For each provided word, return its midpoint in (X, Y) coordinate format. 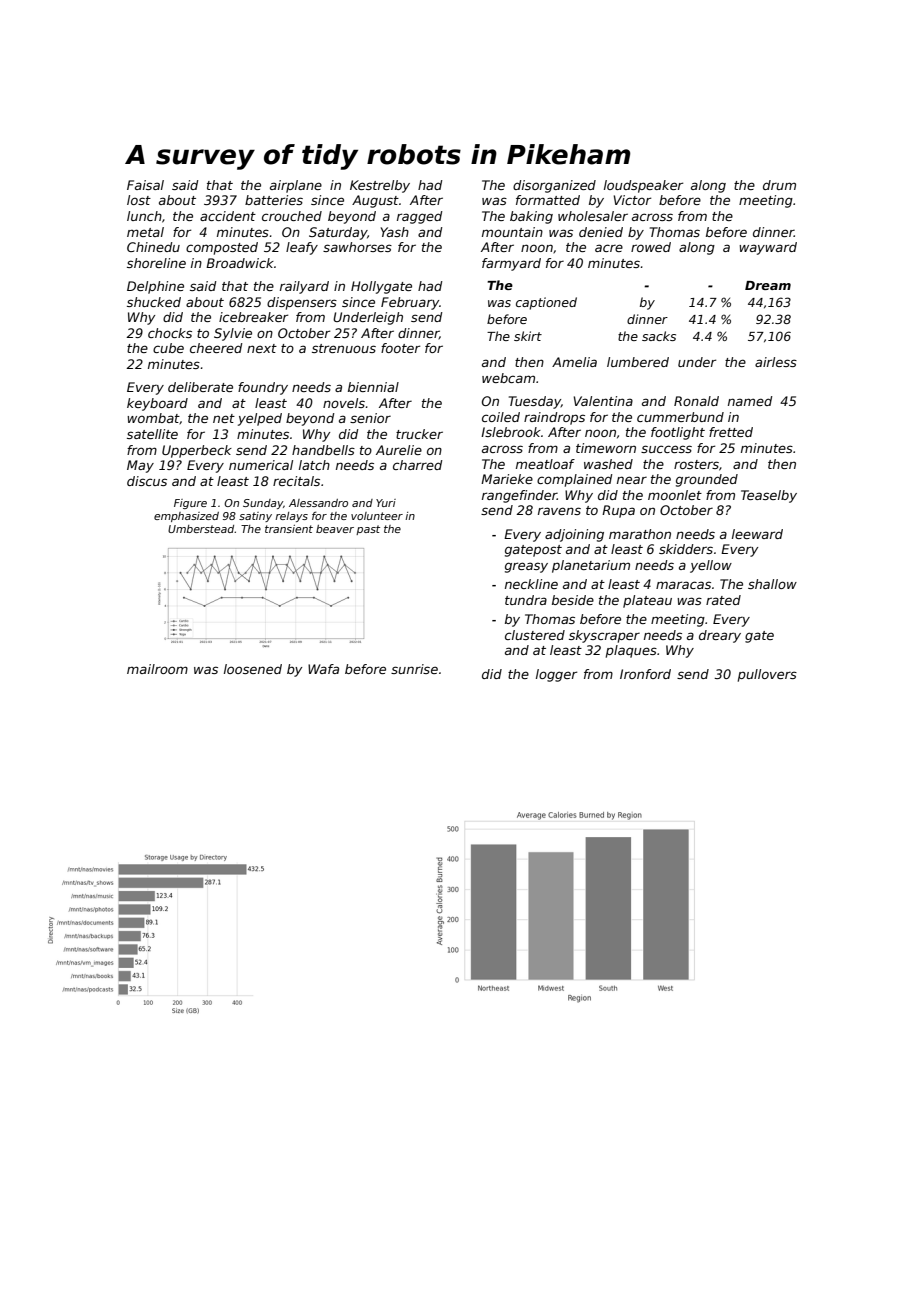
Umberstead (201, 529)
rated (723, 600)
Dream (768, 285)
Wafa (323, 669)
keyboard (157, 404)
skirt (528, 336)
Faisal (145, 185)
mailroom (157, 669)
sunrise (414, 669)
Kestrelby (380, 186)
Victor (632, 200)
